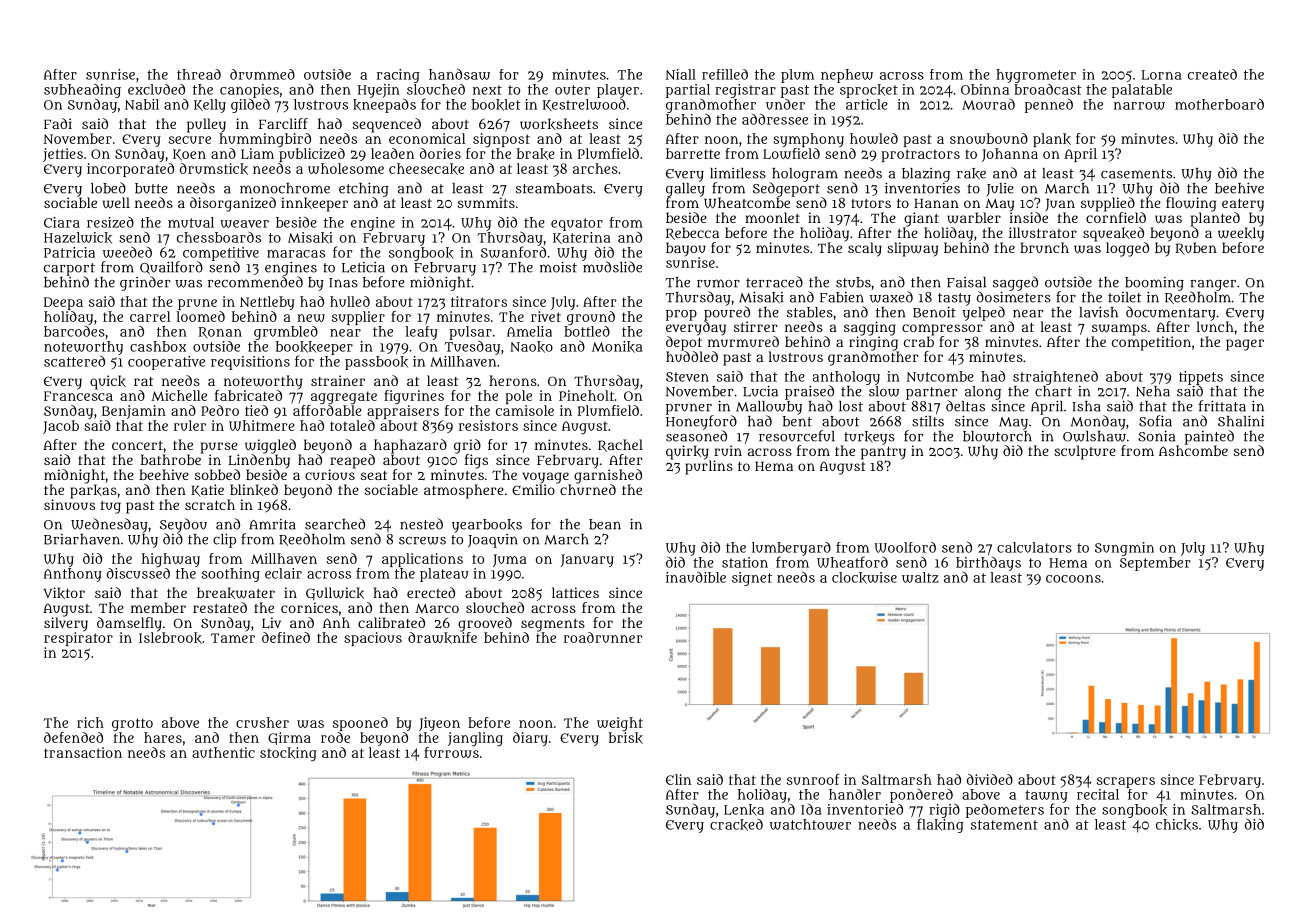  Describe the element at coordinates (618, 91) in the document. I see `player` at that location.
